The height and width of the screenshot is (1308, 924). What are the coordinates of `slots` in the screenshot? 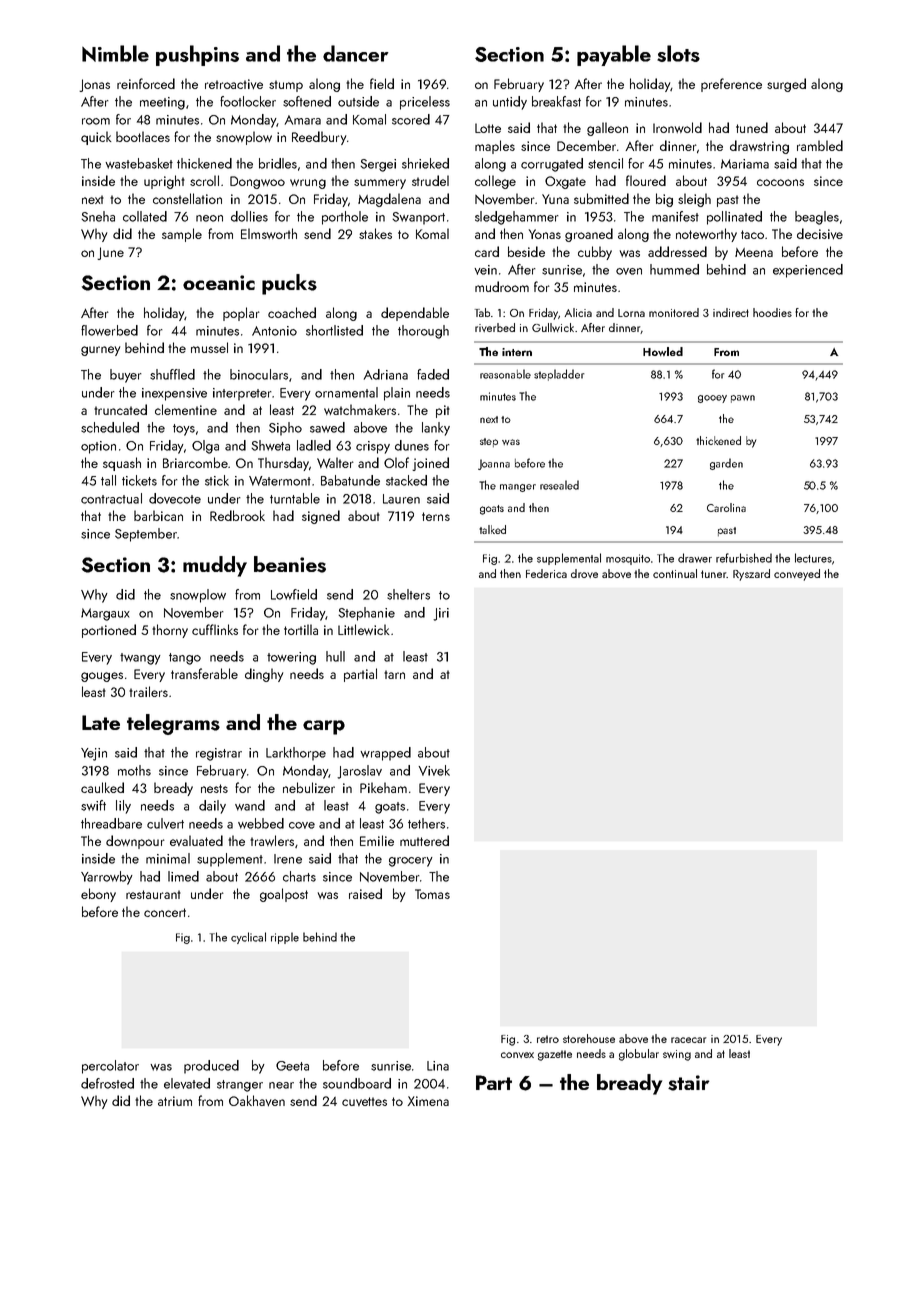 It's located at (678, 53).
